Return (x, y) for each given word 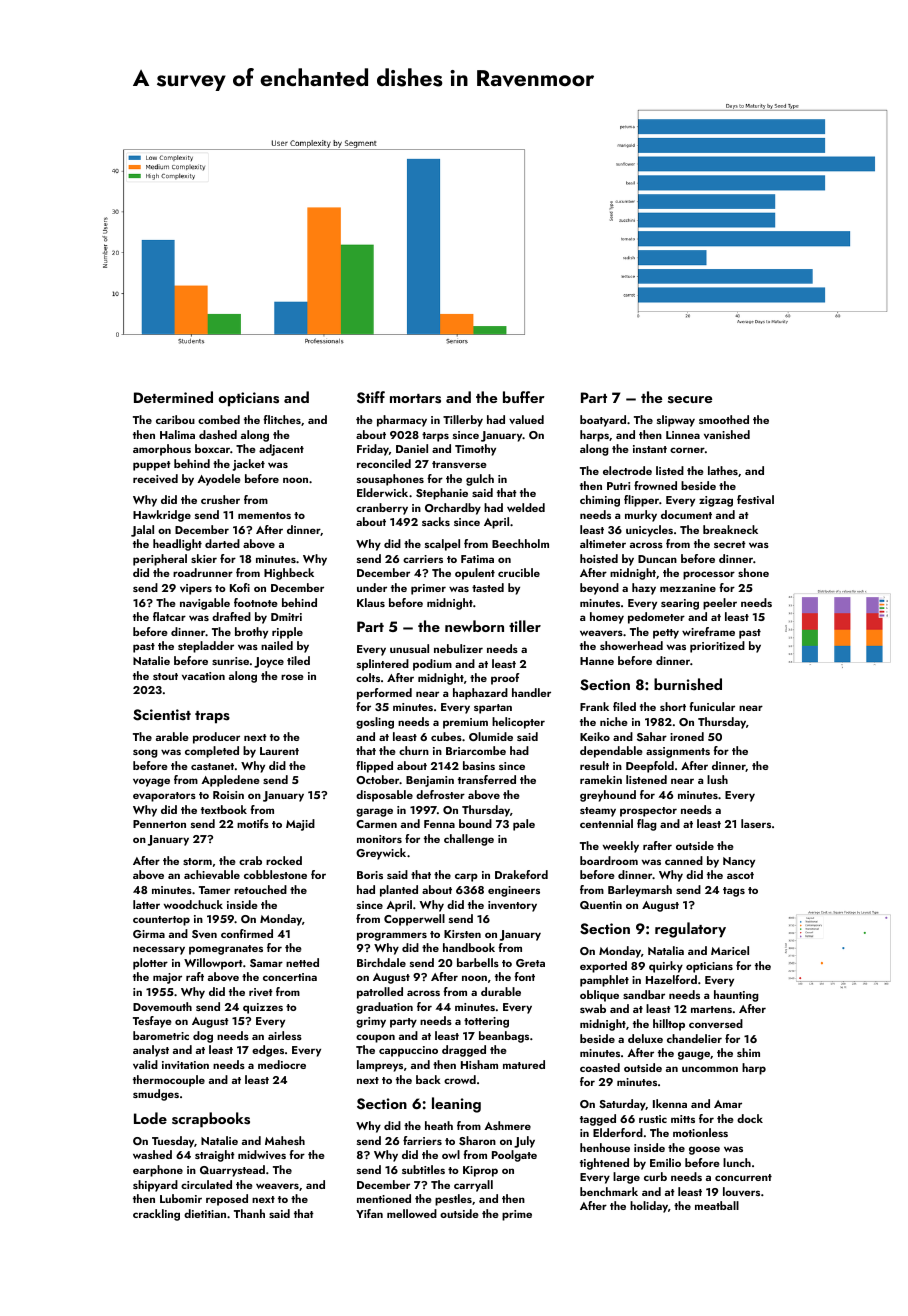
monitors (379, 839)
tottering (486, 1022)
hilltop (669, 1025)
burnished (688, 684)
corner (687, 450)
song (145, 753)
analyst (151, 1051)
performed (384, 694)
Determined (173, 397)
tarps (435, 437)
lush (717, 779)
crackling (156, 1215)
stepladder (206, 647)
